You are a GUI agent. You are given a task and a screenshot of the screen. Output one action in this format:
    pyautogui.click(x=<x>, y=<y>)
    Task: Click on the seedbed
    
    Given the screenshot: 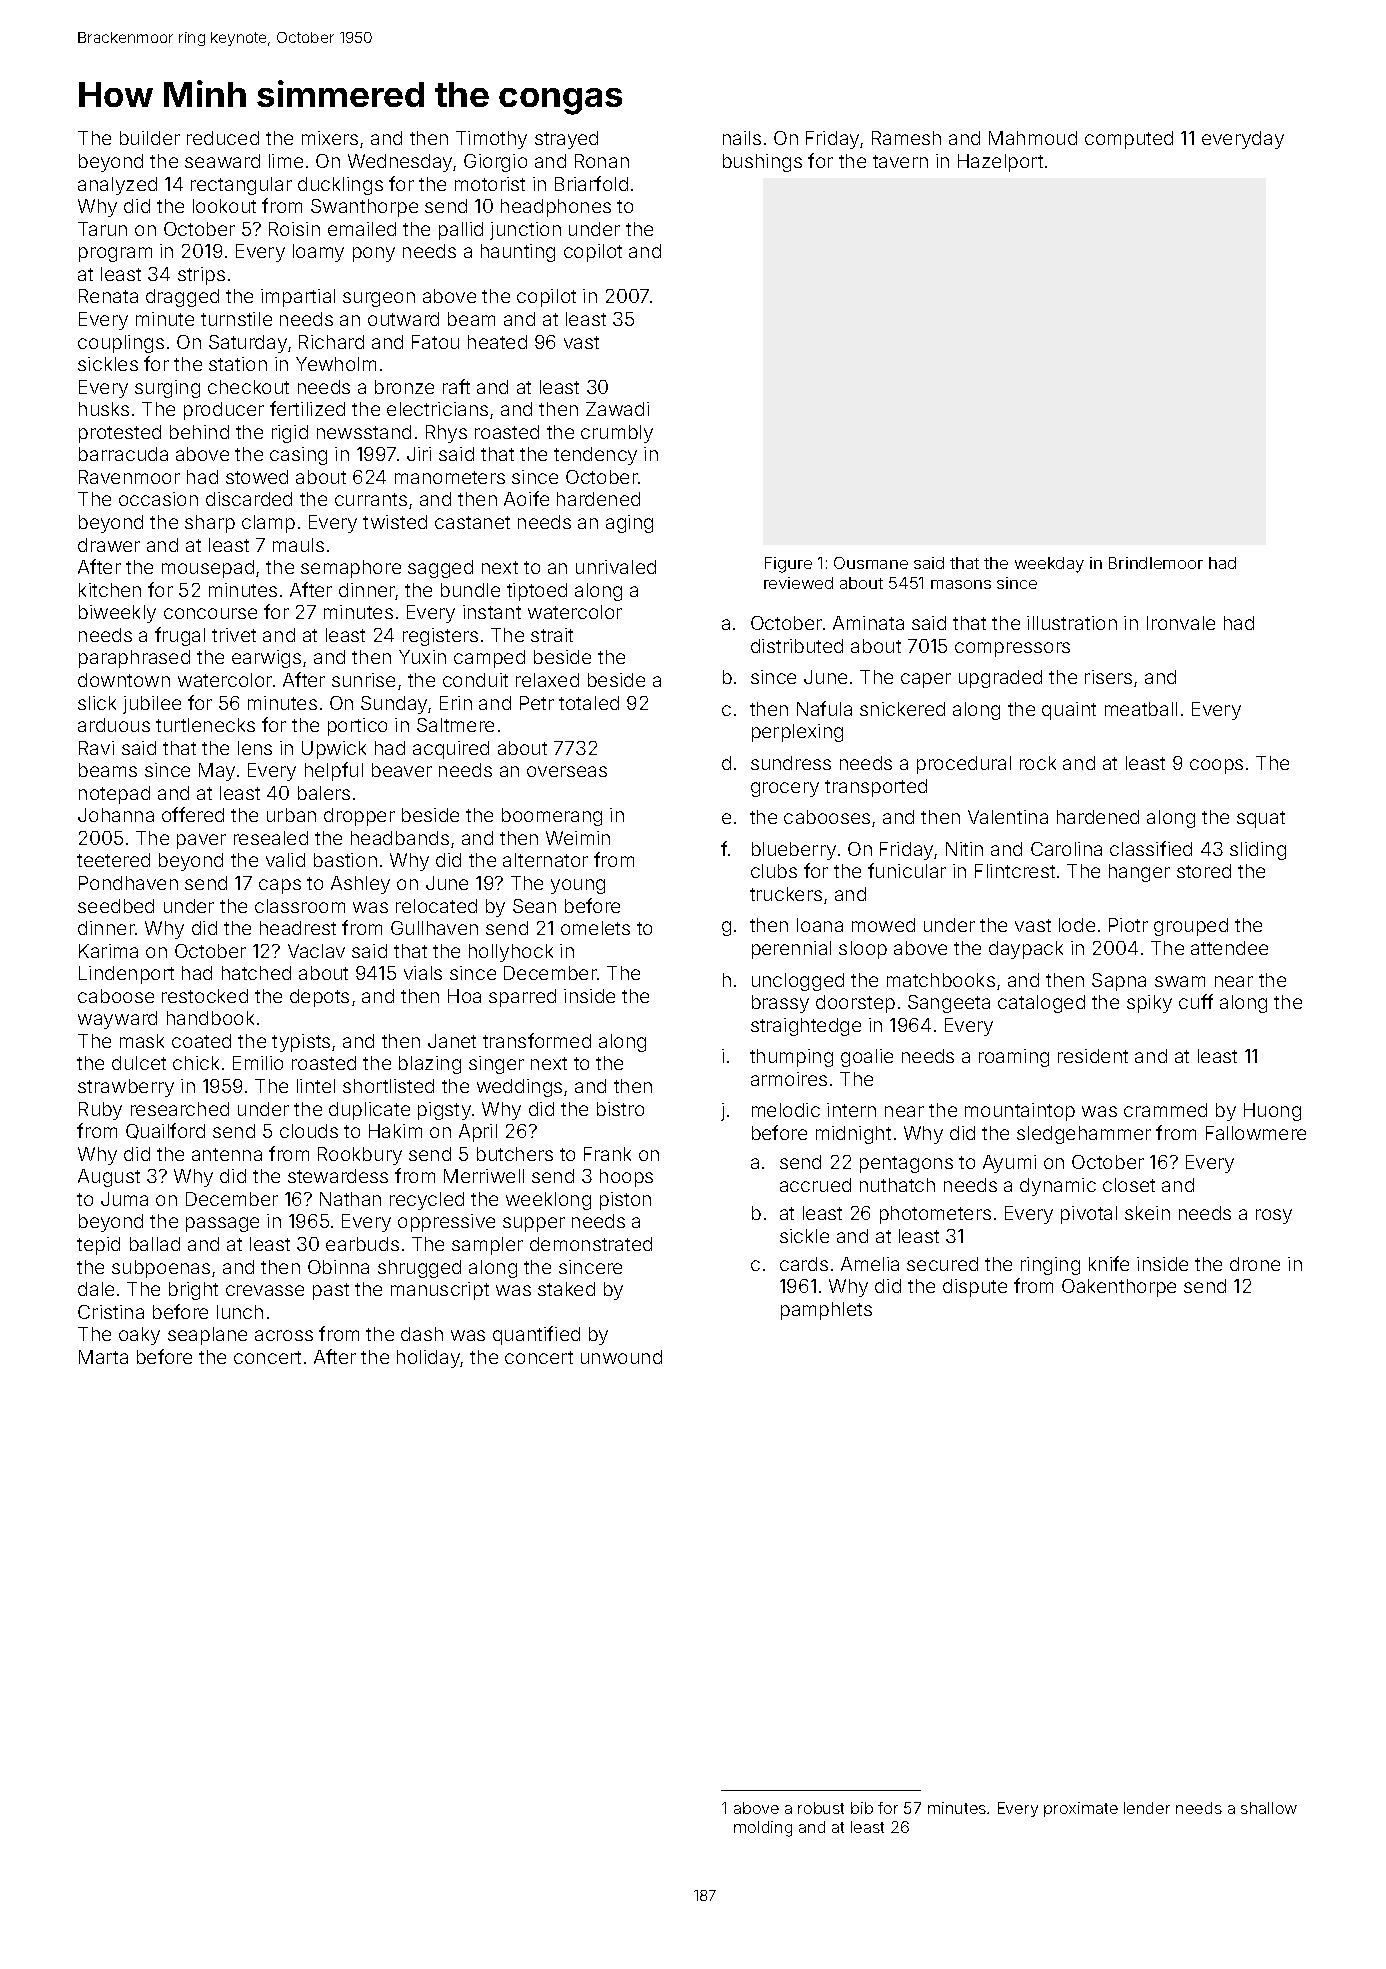 What is the action you would take?
    pyautogui.click(x=116, y=906)
